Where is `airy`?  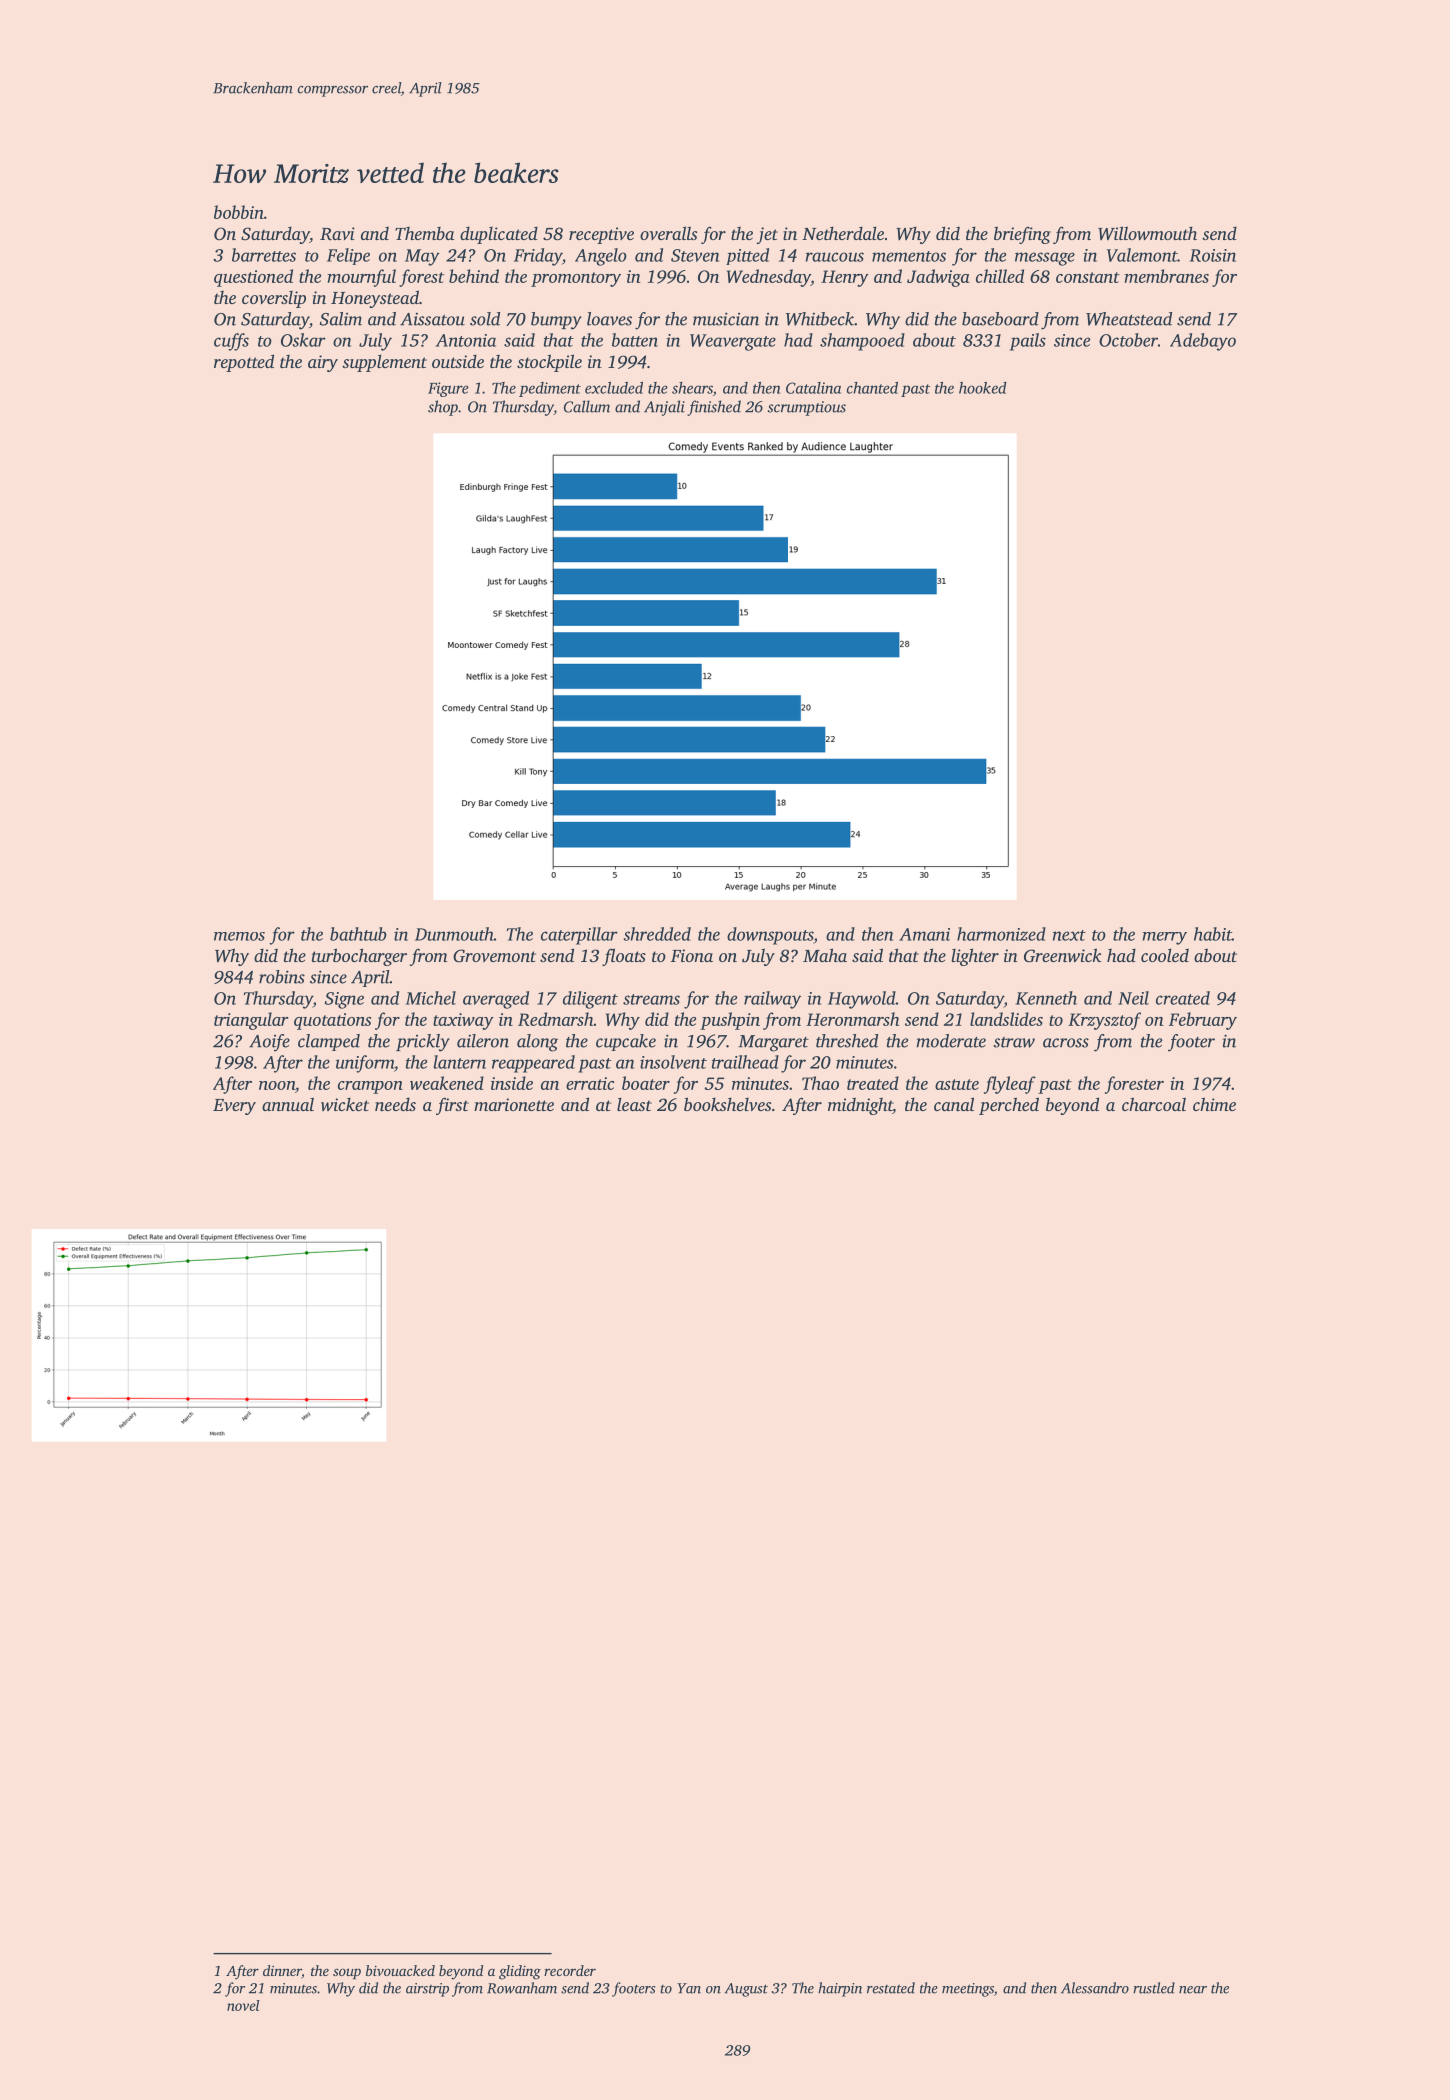
airy is located at coordinates (323, 363).
